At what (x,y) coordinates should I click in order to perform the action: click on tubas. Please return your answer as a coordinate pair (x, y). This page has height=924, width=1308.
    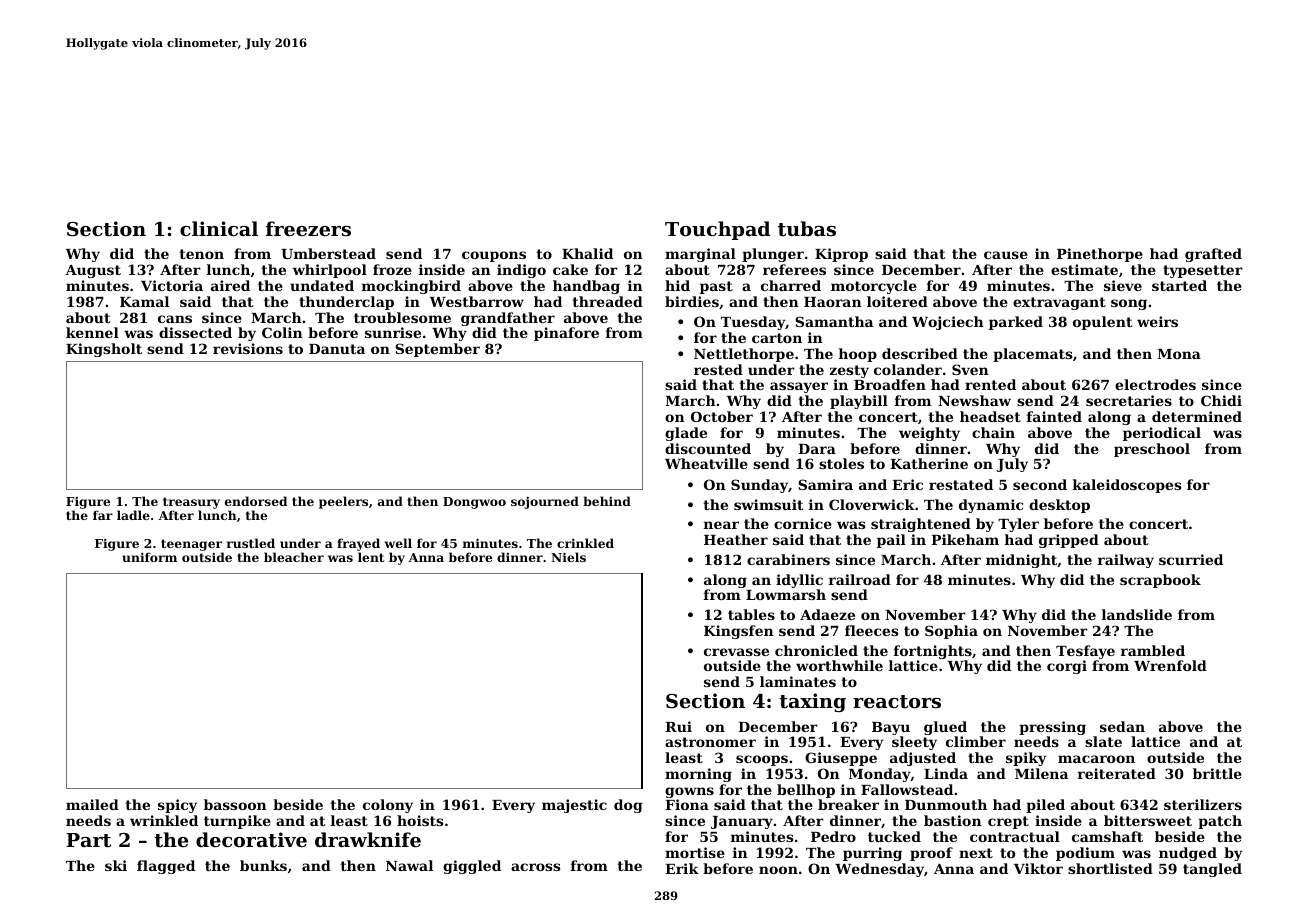
    Looking at the image, I should click on (807, 228).
